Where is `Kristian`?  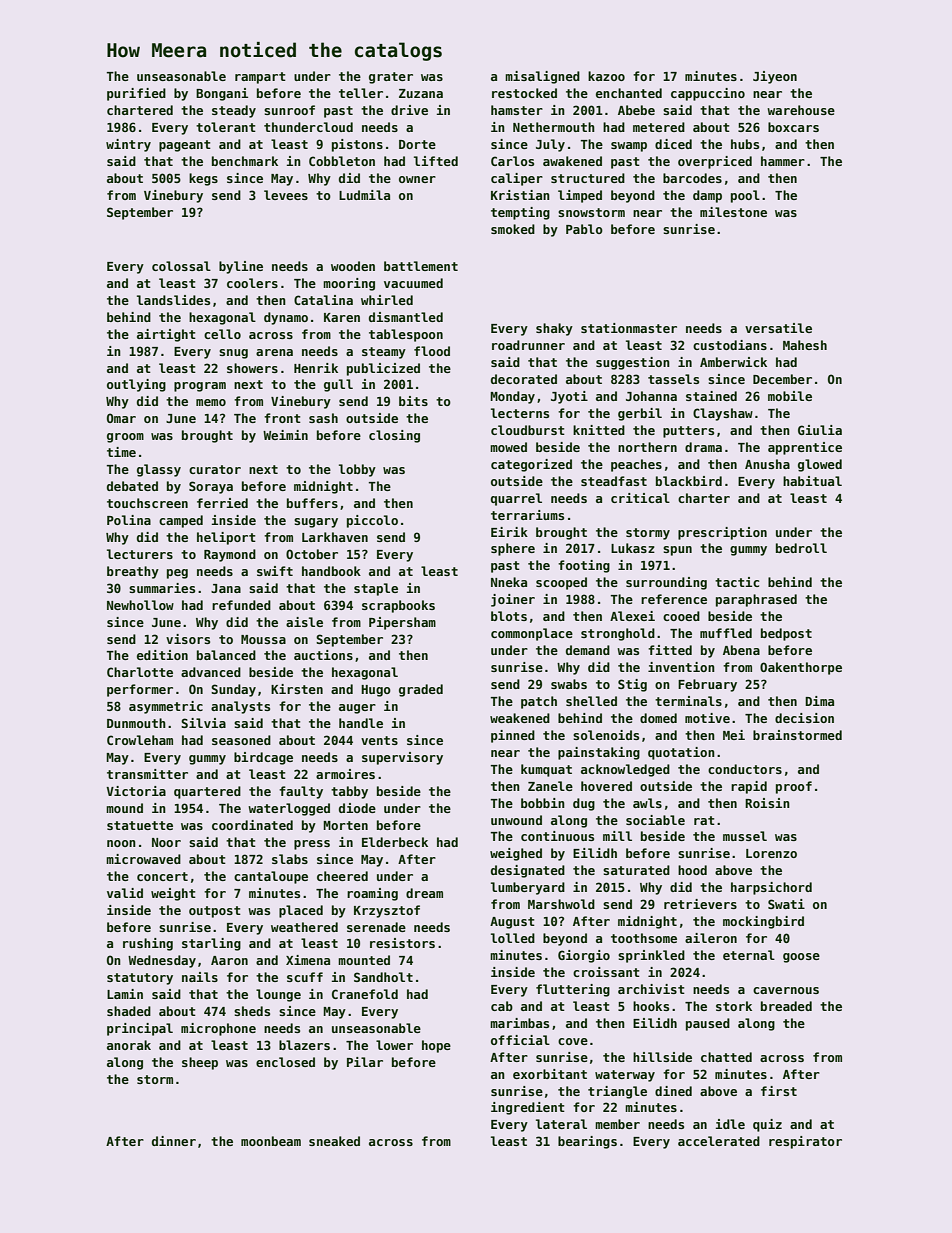 Kristian is located at coordinates (520, 195).
